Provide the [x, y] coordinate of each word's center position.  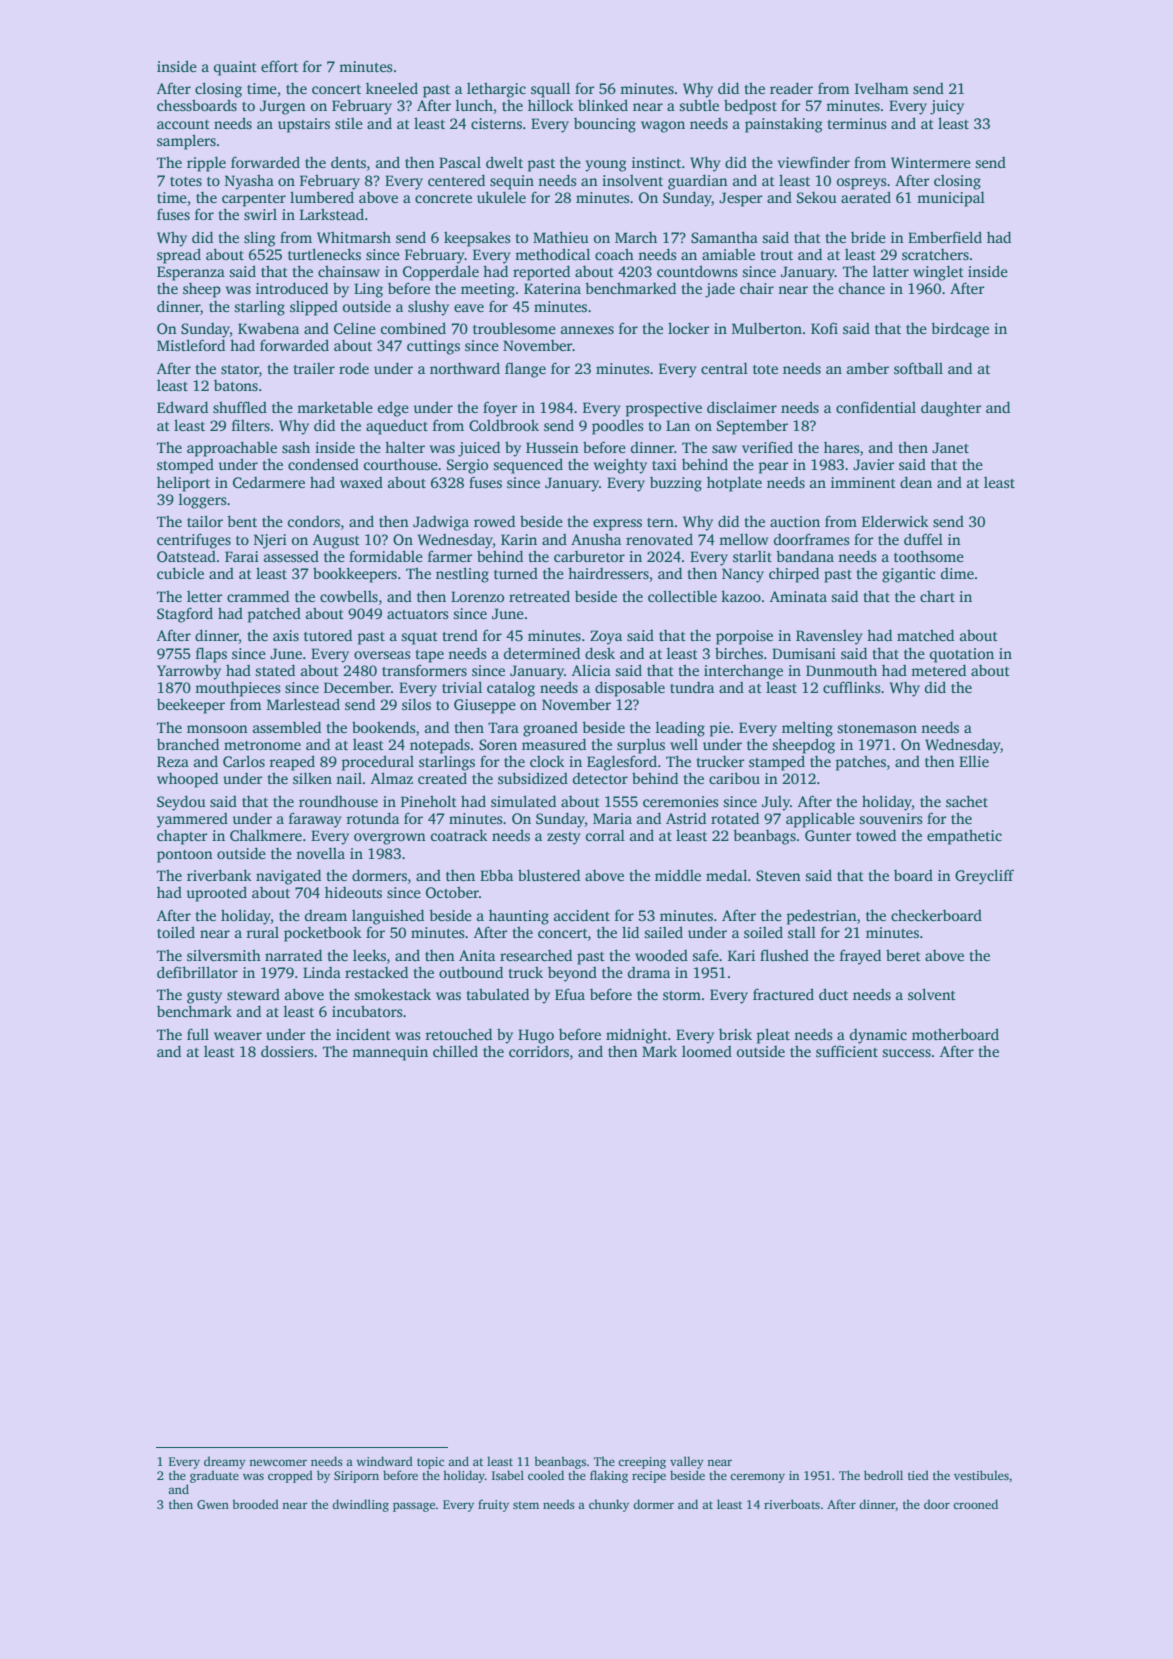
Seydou [181, 803]
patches [861, 763]
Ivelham [882, 88]
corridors [539, 1051]
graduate [214, 1476]
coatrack [459, 835]
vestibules [981, 1475]
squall [550, 90]
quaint [235, 68]
